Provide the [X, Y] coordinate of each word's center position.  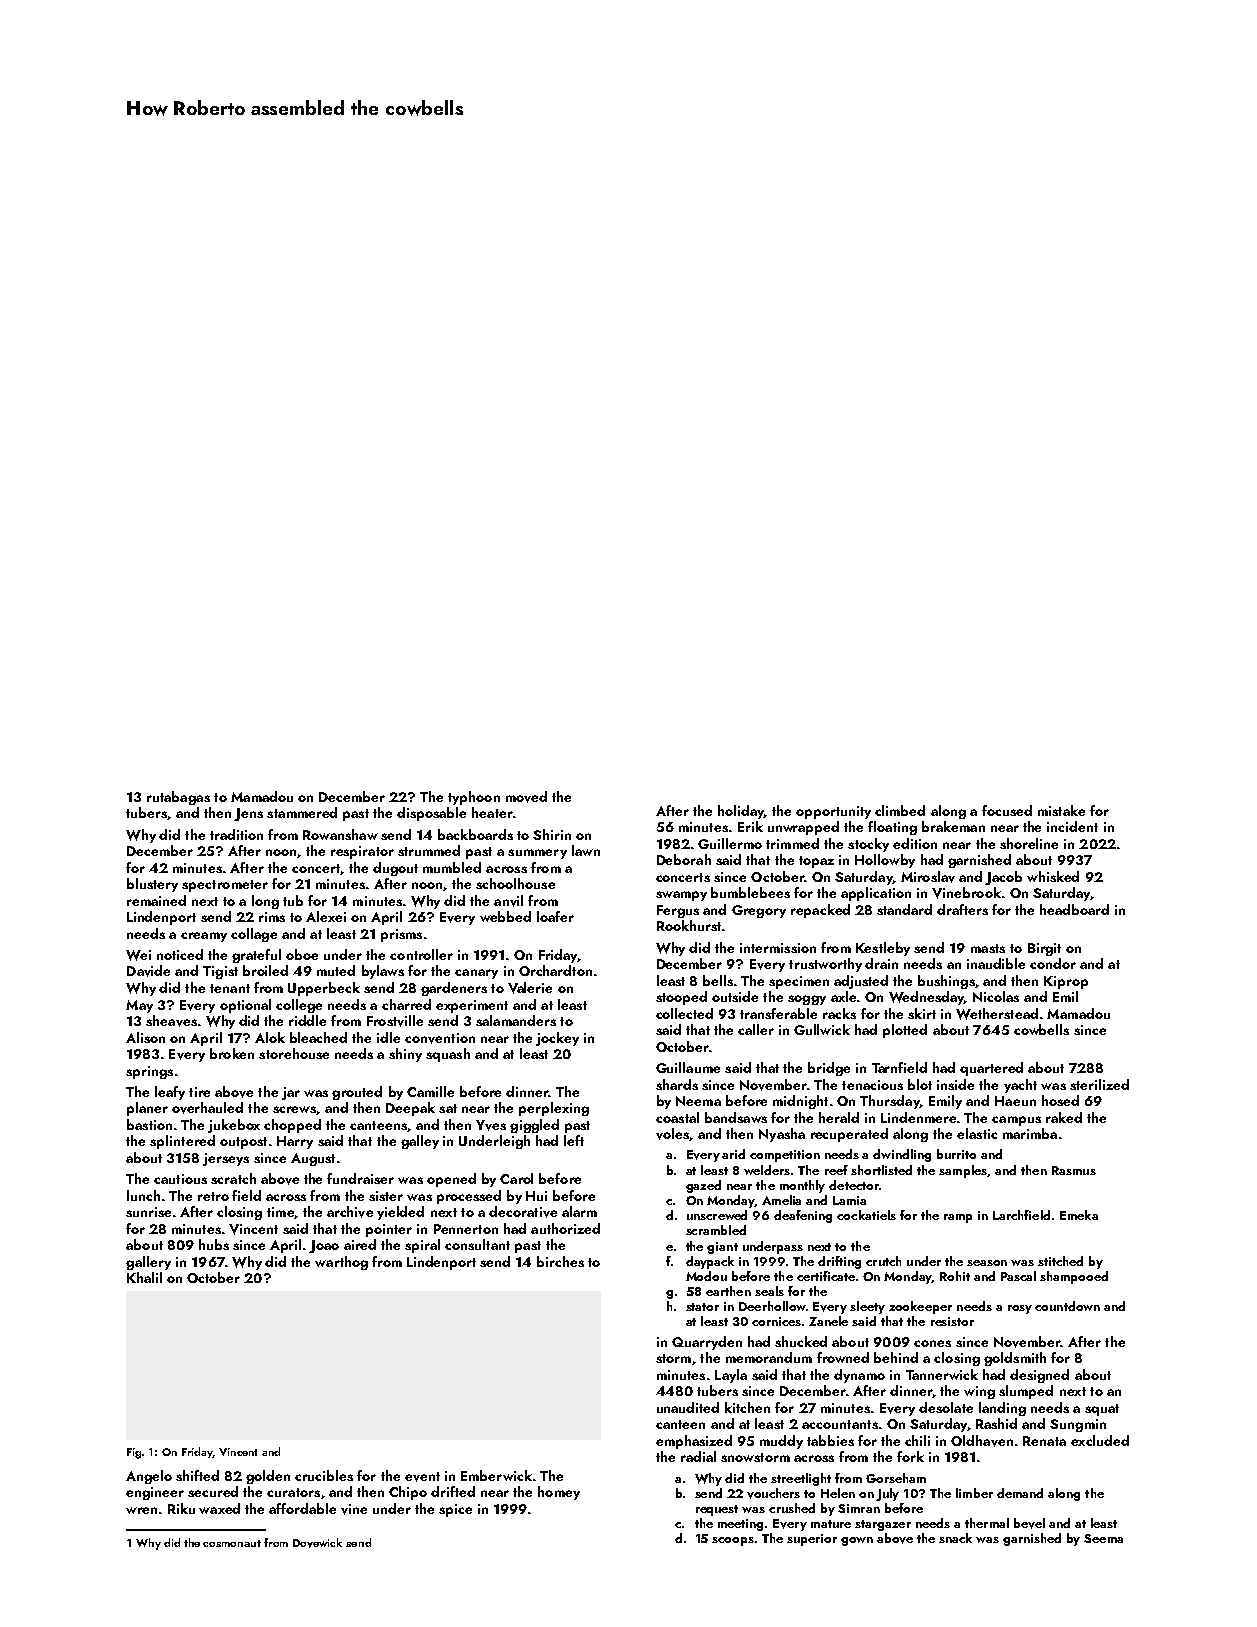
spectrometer [225, 886]
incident [1072, 826]
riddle [307, 1020]
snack [955, 1538]
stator [702, 1307]
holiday [741, 812]
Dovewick [317, 1543]
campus [1016, 1121]
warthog [341, 1263]
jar [291, 1093]
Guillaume [688, 1067]
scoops [733, 1541]
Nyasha [782, 1135]
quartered [991, 1069]
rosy [1020, 1309]
